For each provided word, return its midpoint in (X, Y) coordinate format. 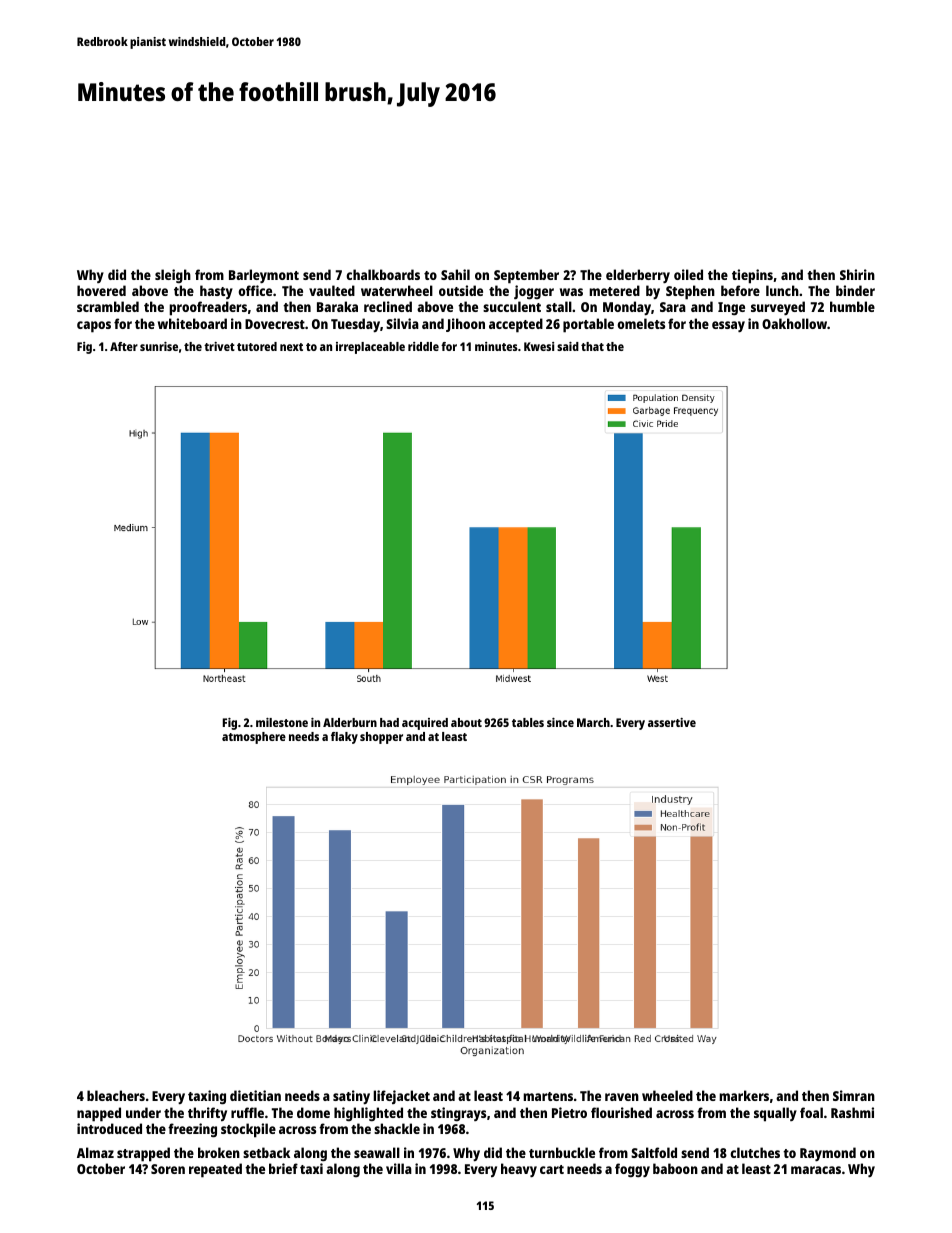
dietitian (255, 1095)
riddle (423, 346)
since (560, 722)
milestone (282, 722)
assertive (672, 722)
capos (94, 327)
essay (728, 326)
